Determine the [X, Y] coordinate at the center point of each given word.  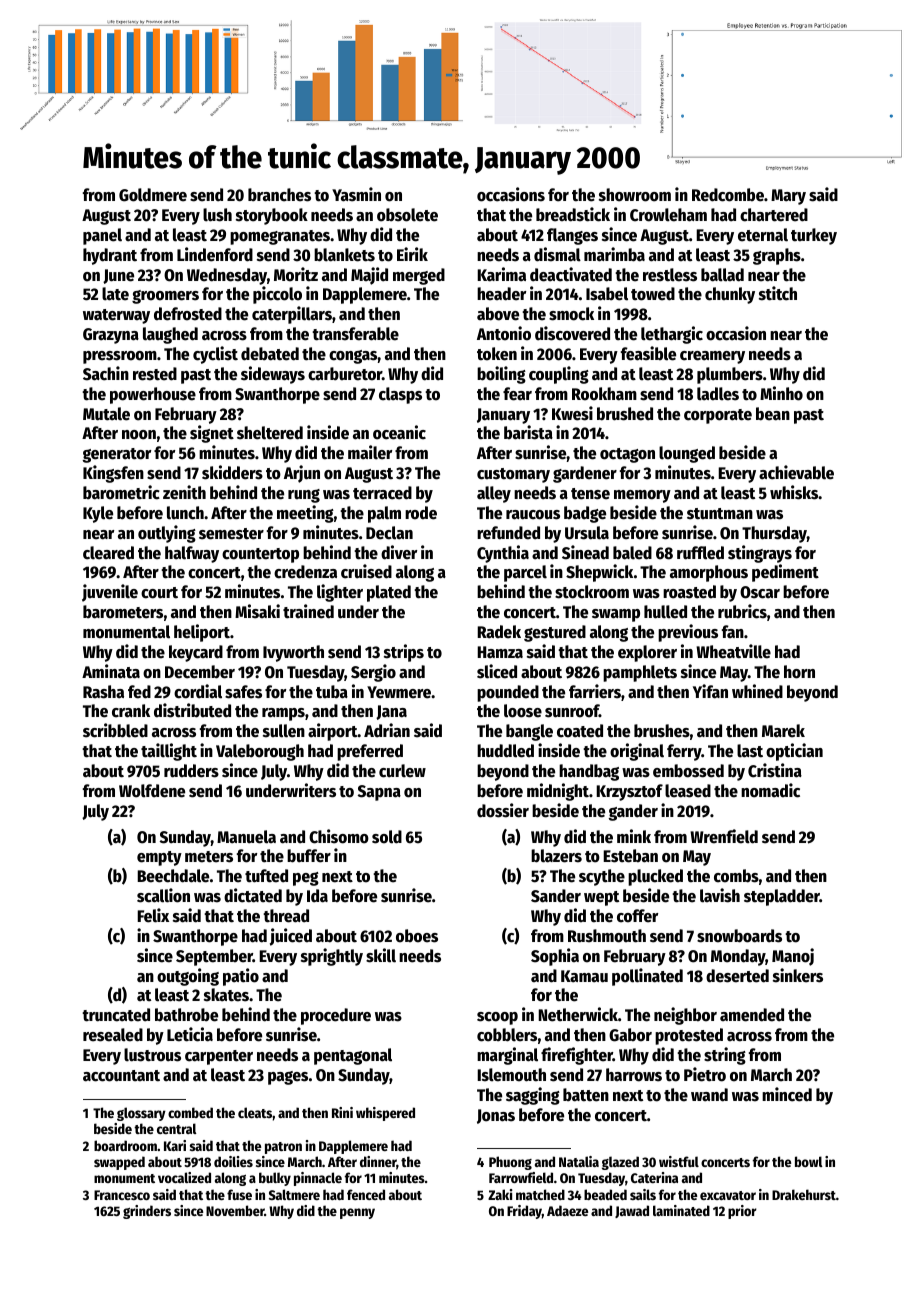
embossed [688, 771]
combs [736, 876]
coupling [559, 375]
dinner [378, 1163]
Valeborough [260, 752]
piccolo [277, 295]
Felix [153, 915]
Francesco [122, 1195]
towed [653, 294]
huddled [505, 751]
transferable [355, 334]
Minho [781, 393]
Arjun [302, 474]
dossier [503, 810]
